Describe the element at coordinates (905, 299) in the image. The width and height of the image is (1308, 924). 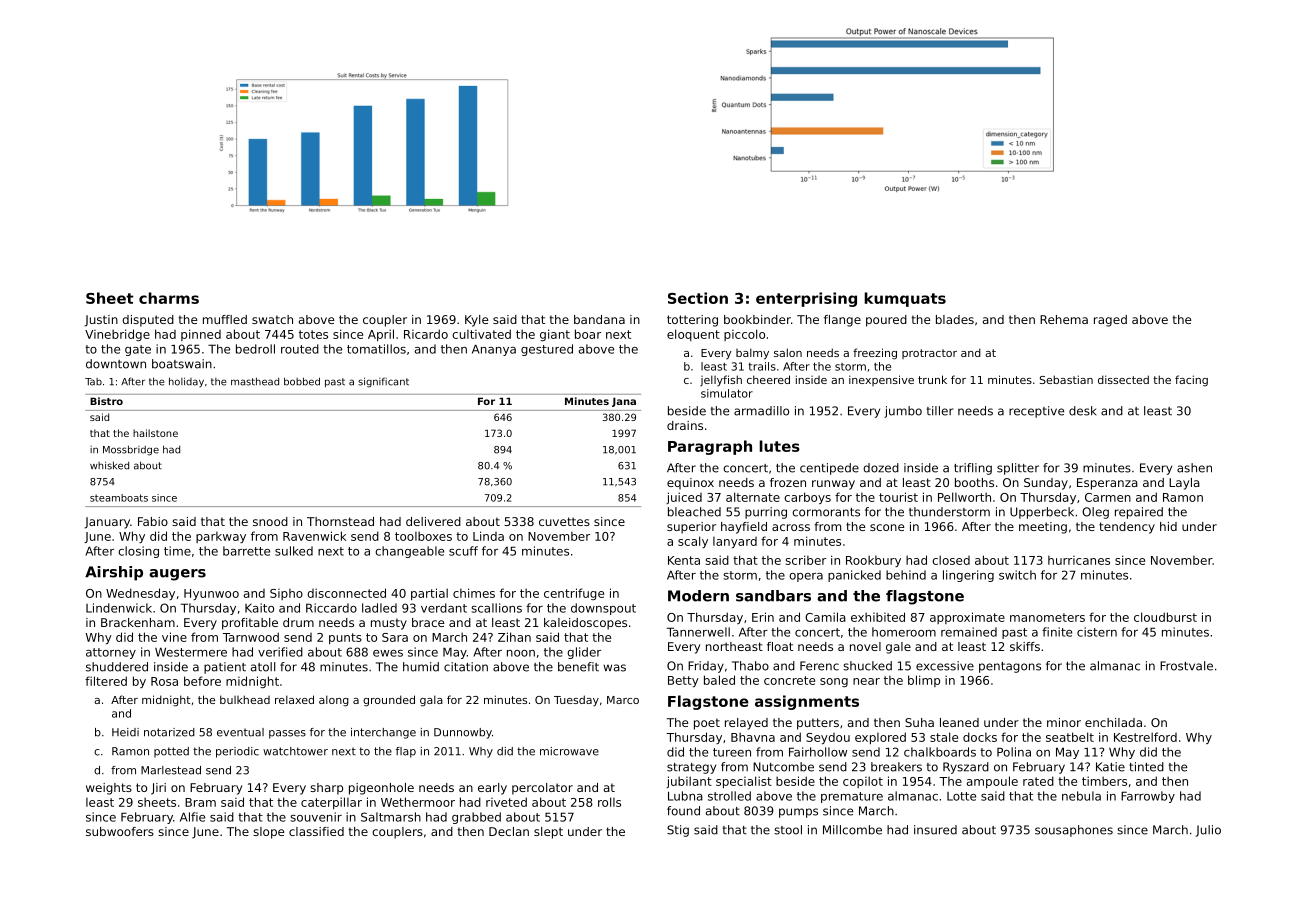
I see `kumquats` at that location.
